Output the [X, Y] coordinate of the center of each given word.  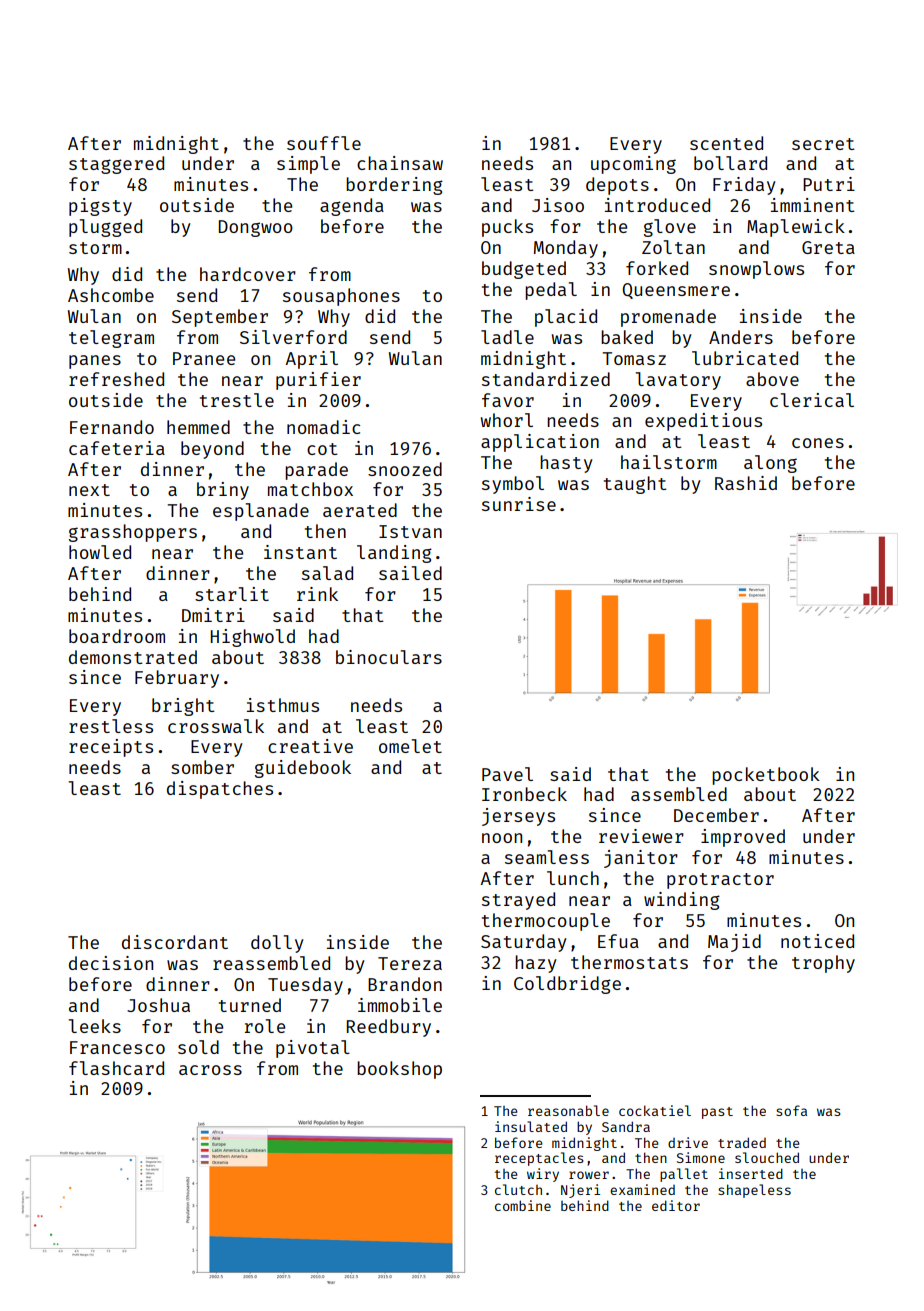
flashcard [116, 1068]
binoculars [389, 657]
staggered [116, 165]
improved [743, 838]
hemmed [198, 427]
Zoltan [673, 247]
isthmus [283, 705]
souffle [324, 143]
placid [566, 318]
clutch [518, 1189]
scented [726, 143]
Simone [701, 1157]
